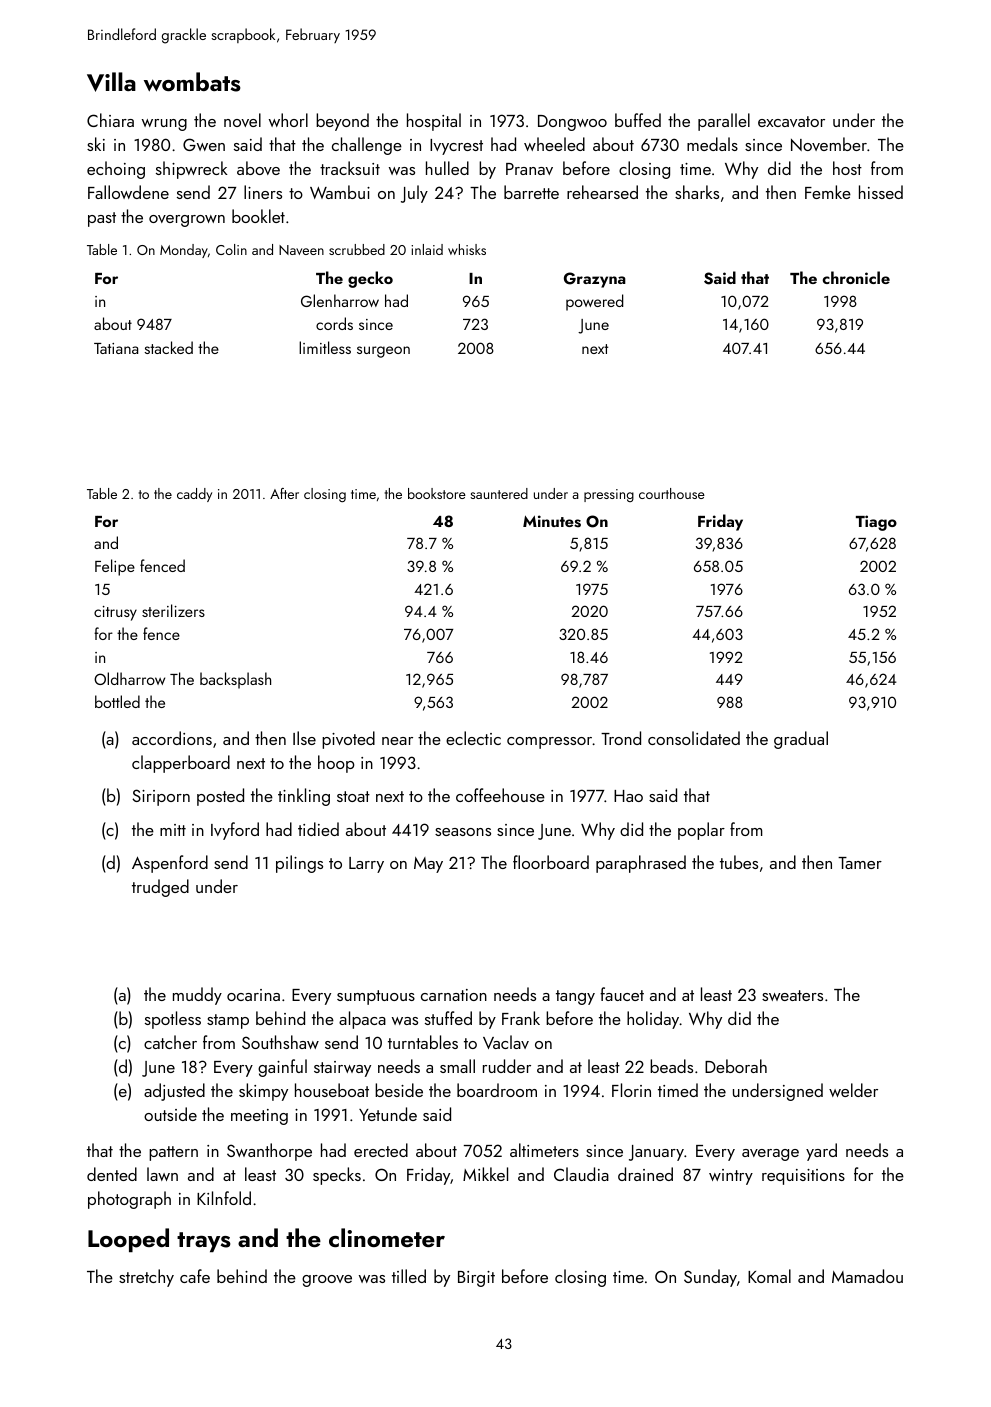 Image resolution: width=991 pixels, height=1407 pixels. What do you see at coordinates (367, 146) in the screenshot?
I see `challenge` at bounding box center [367, 146].
